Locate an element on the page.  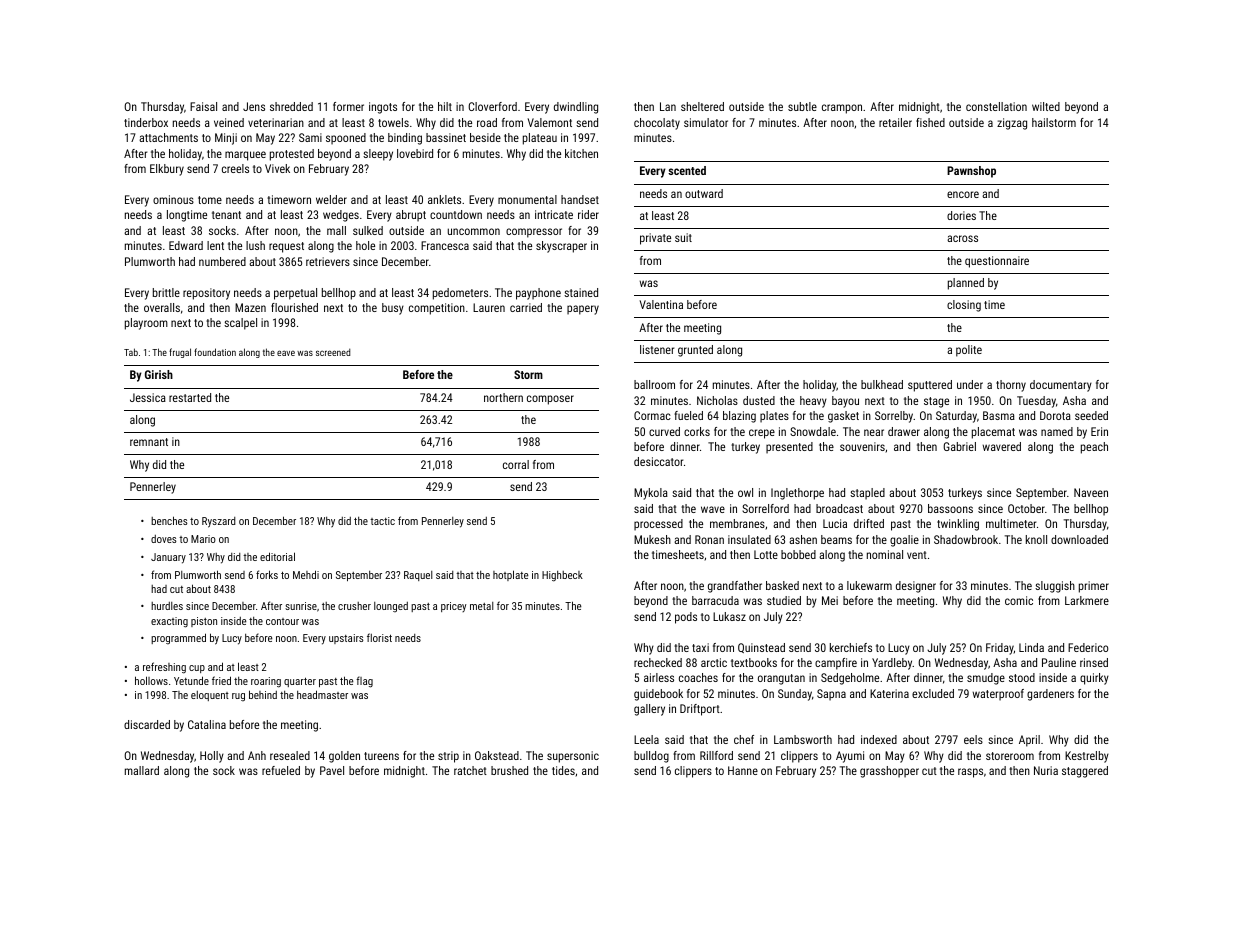
chocolaty is located at coordinates (657, 124).
